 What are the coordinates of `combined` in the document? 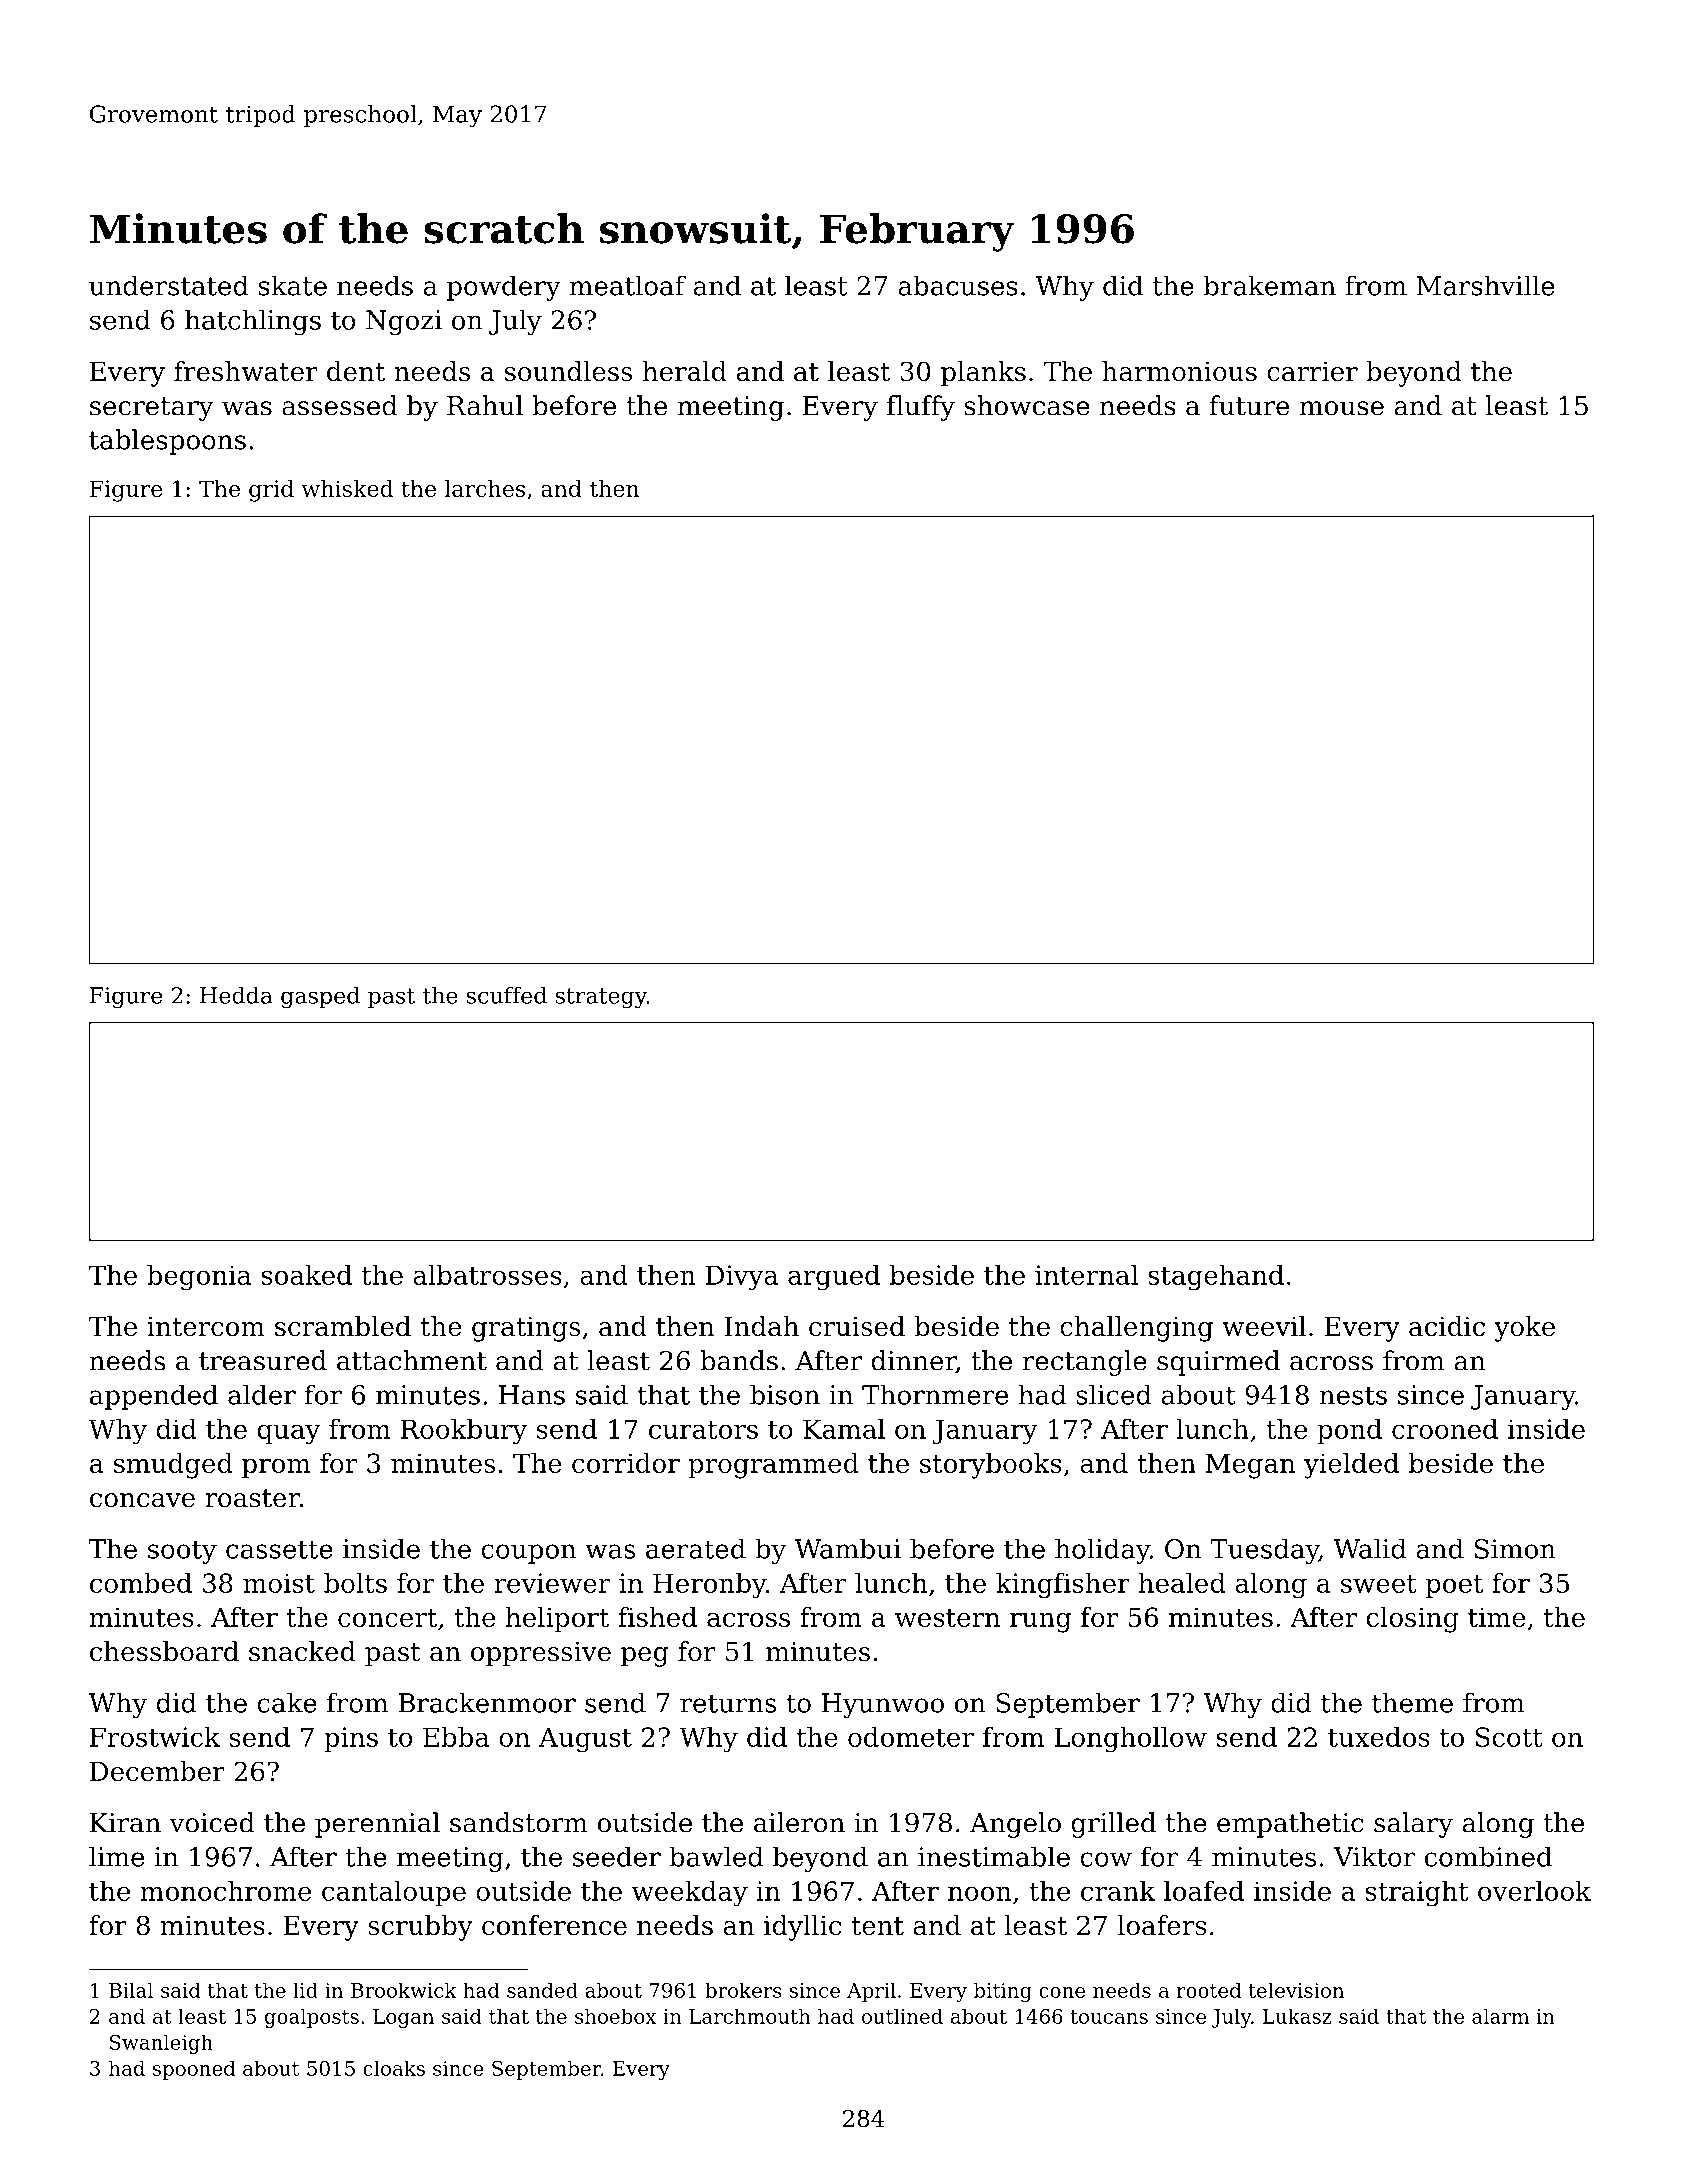 It's located at (1488, 1856).
